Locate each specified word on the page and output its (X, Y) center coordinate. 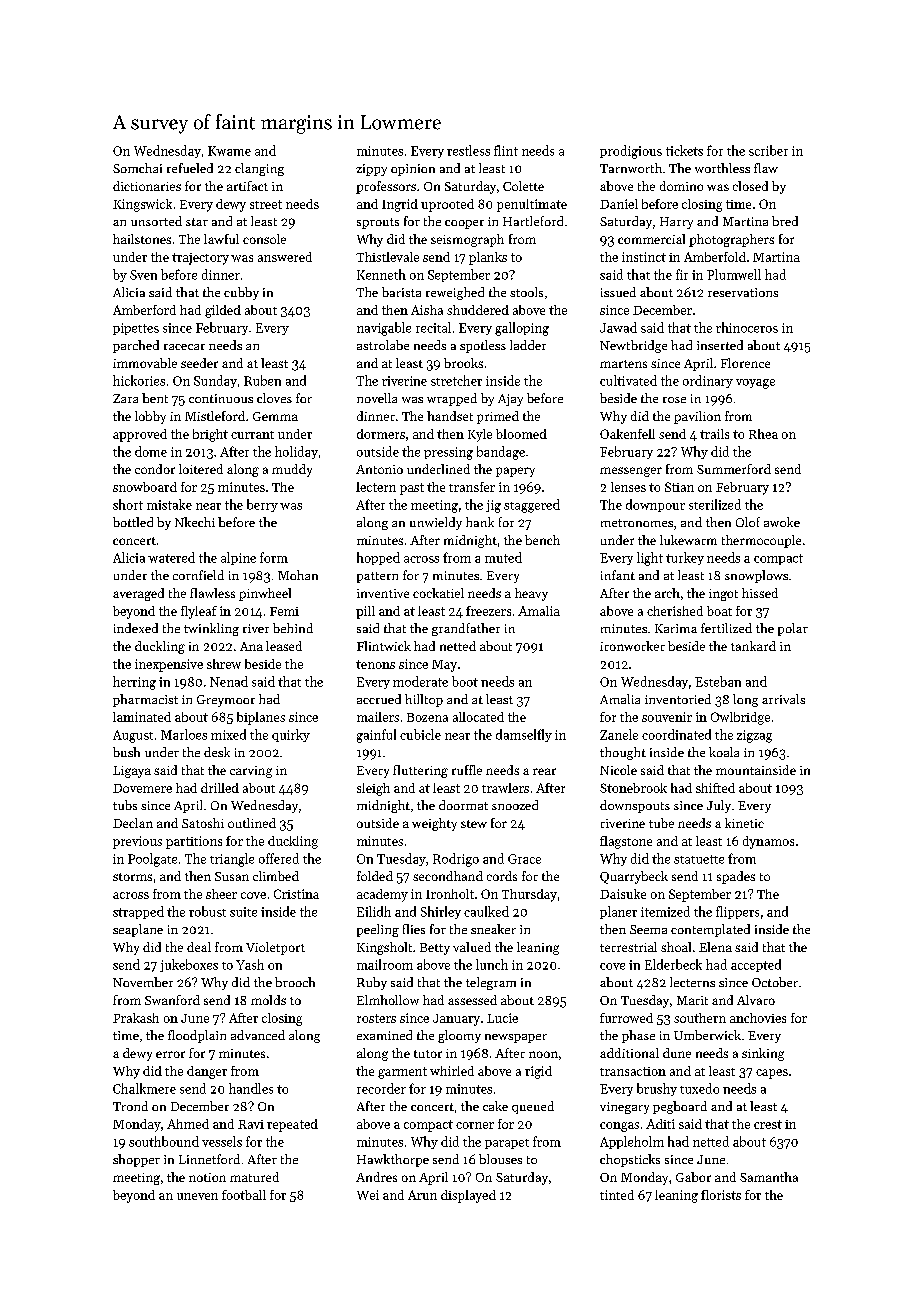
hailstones (142, 239)
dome (151, 451)
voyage (755, 384)
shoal (676, 947)
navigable (384, 329)
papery (515, 472)
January (456, 1020)
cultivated (628, 380)
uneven (197, 1196)
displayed (468, 1196)
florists (721, 1195)
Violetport (275, 948)
